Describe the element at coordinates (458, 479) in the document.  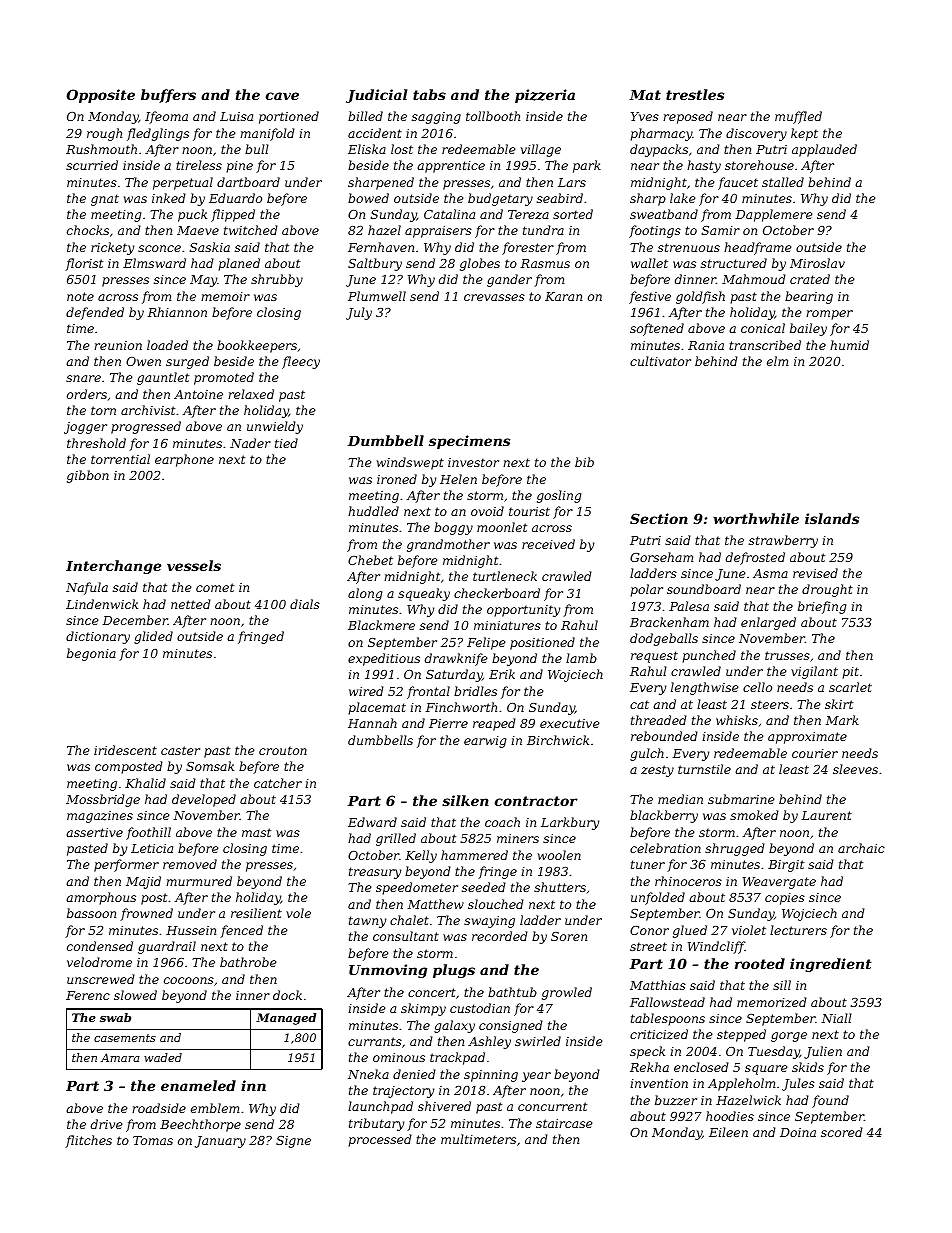
I see `Helen` at that location.
